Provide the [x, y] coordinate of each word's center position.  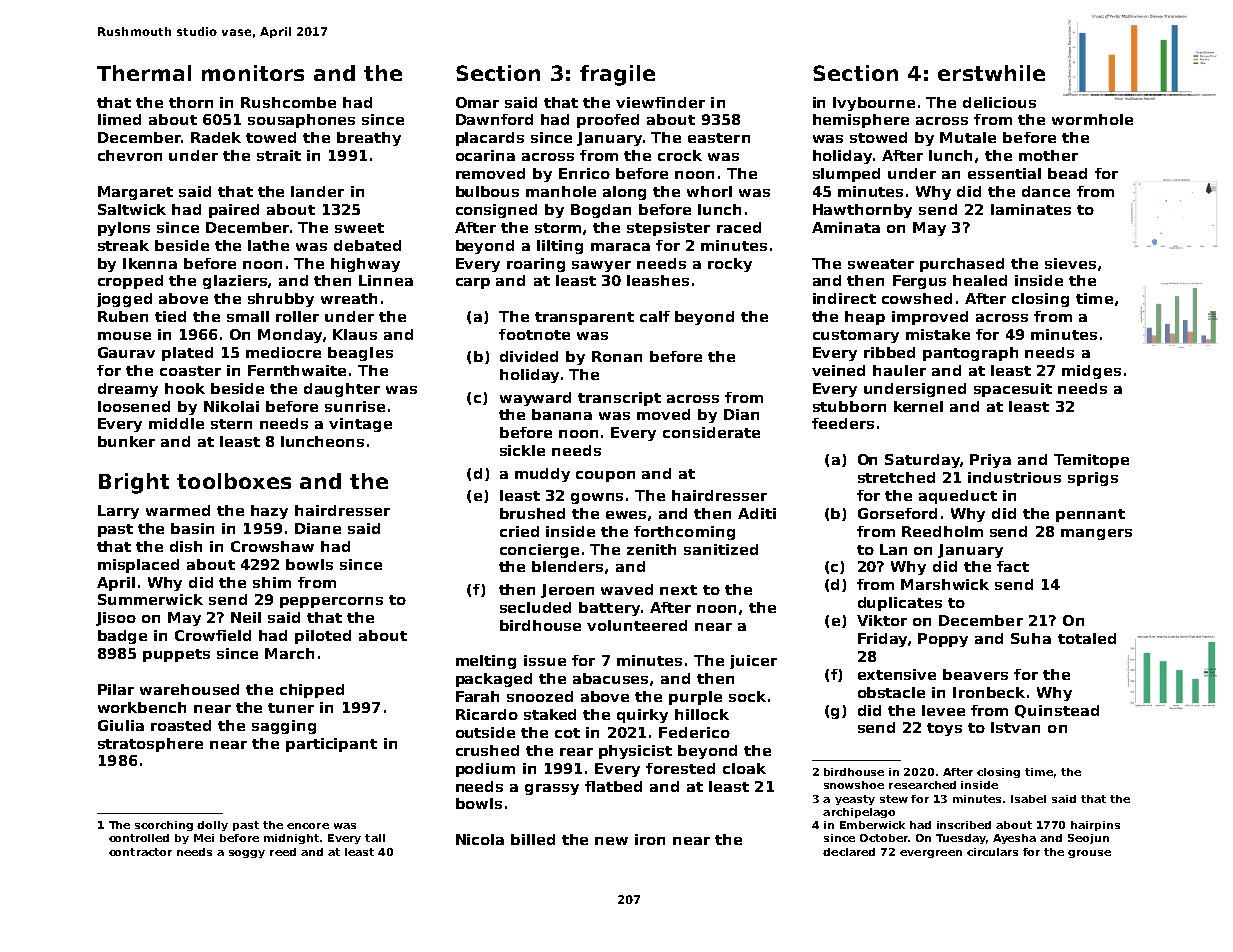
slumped [846, 175]
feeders [843, 423]
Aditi [757, 513]
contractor [140, 852]
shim [272, 582]
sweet [359, 228]
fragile [617, 75]
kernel [918, 406]
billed [533, 839]
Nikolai [231, 406]
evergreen [931, 854]
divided [529, 356]
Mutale [968, 137]
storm [558, 228]
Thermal [144, 73]
